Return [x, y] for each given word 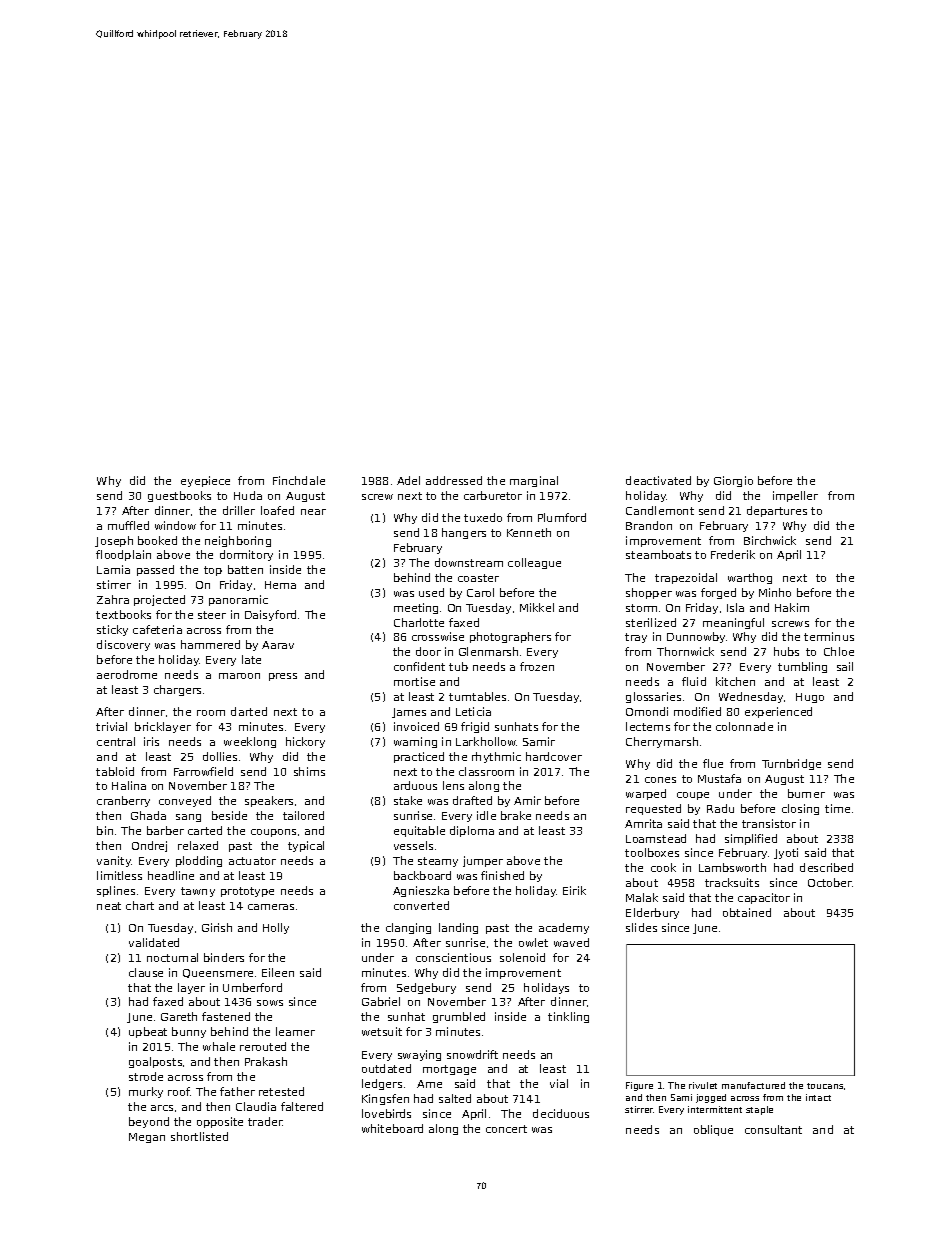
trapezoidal [686, 578]
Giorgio [733, 481]
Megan [147, 1138]
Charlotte [419, 622]
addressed [454, 480]
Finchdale [299, 480]
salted [455, 1098]
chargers [177, 690]
